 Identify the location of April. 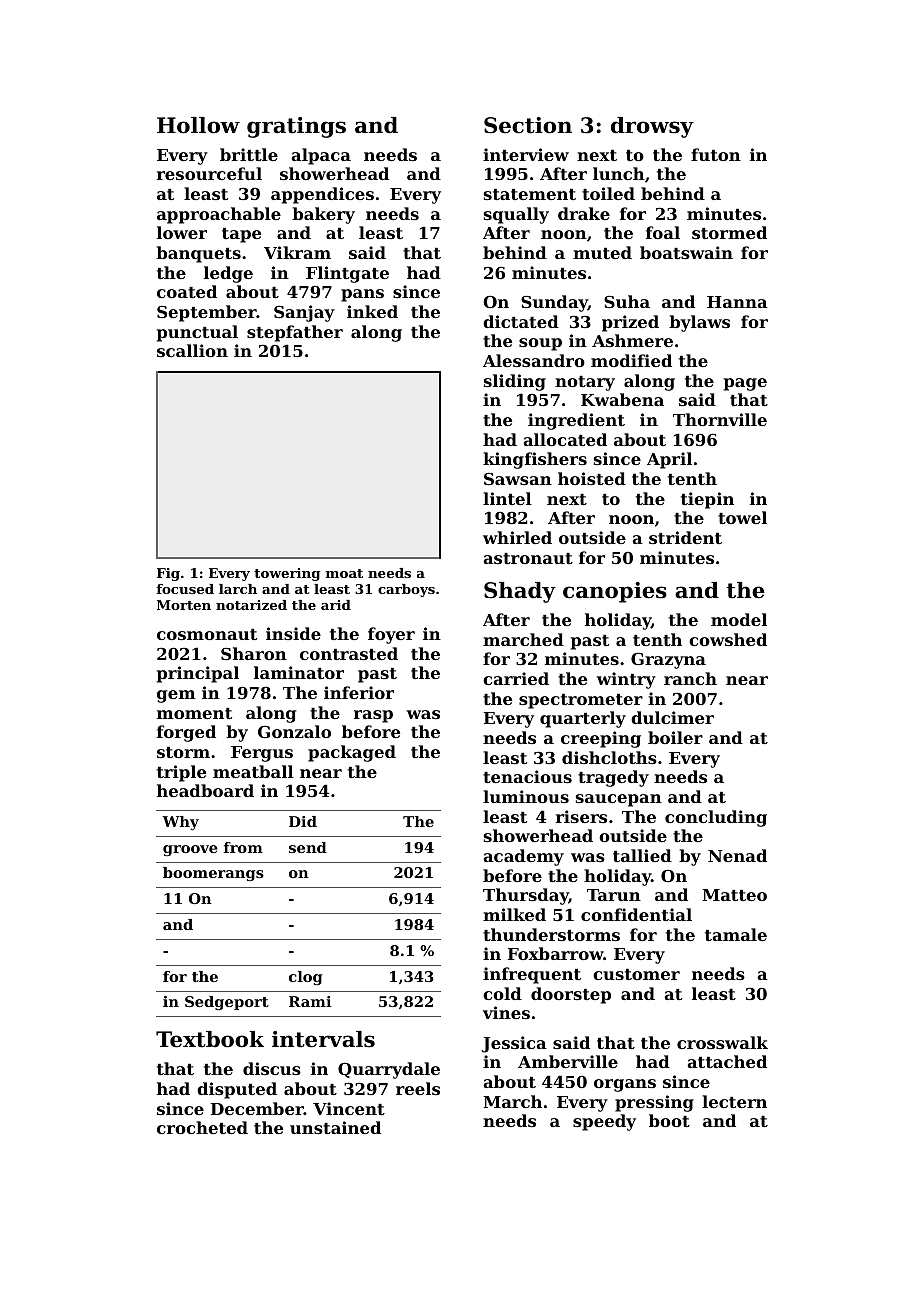
(669, 460).
